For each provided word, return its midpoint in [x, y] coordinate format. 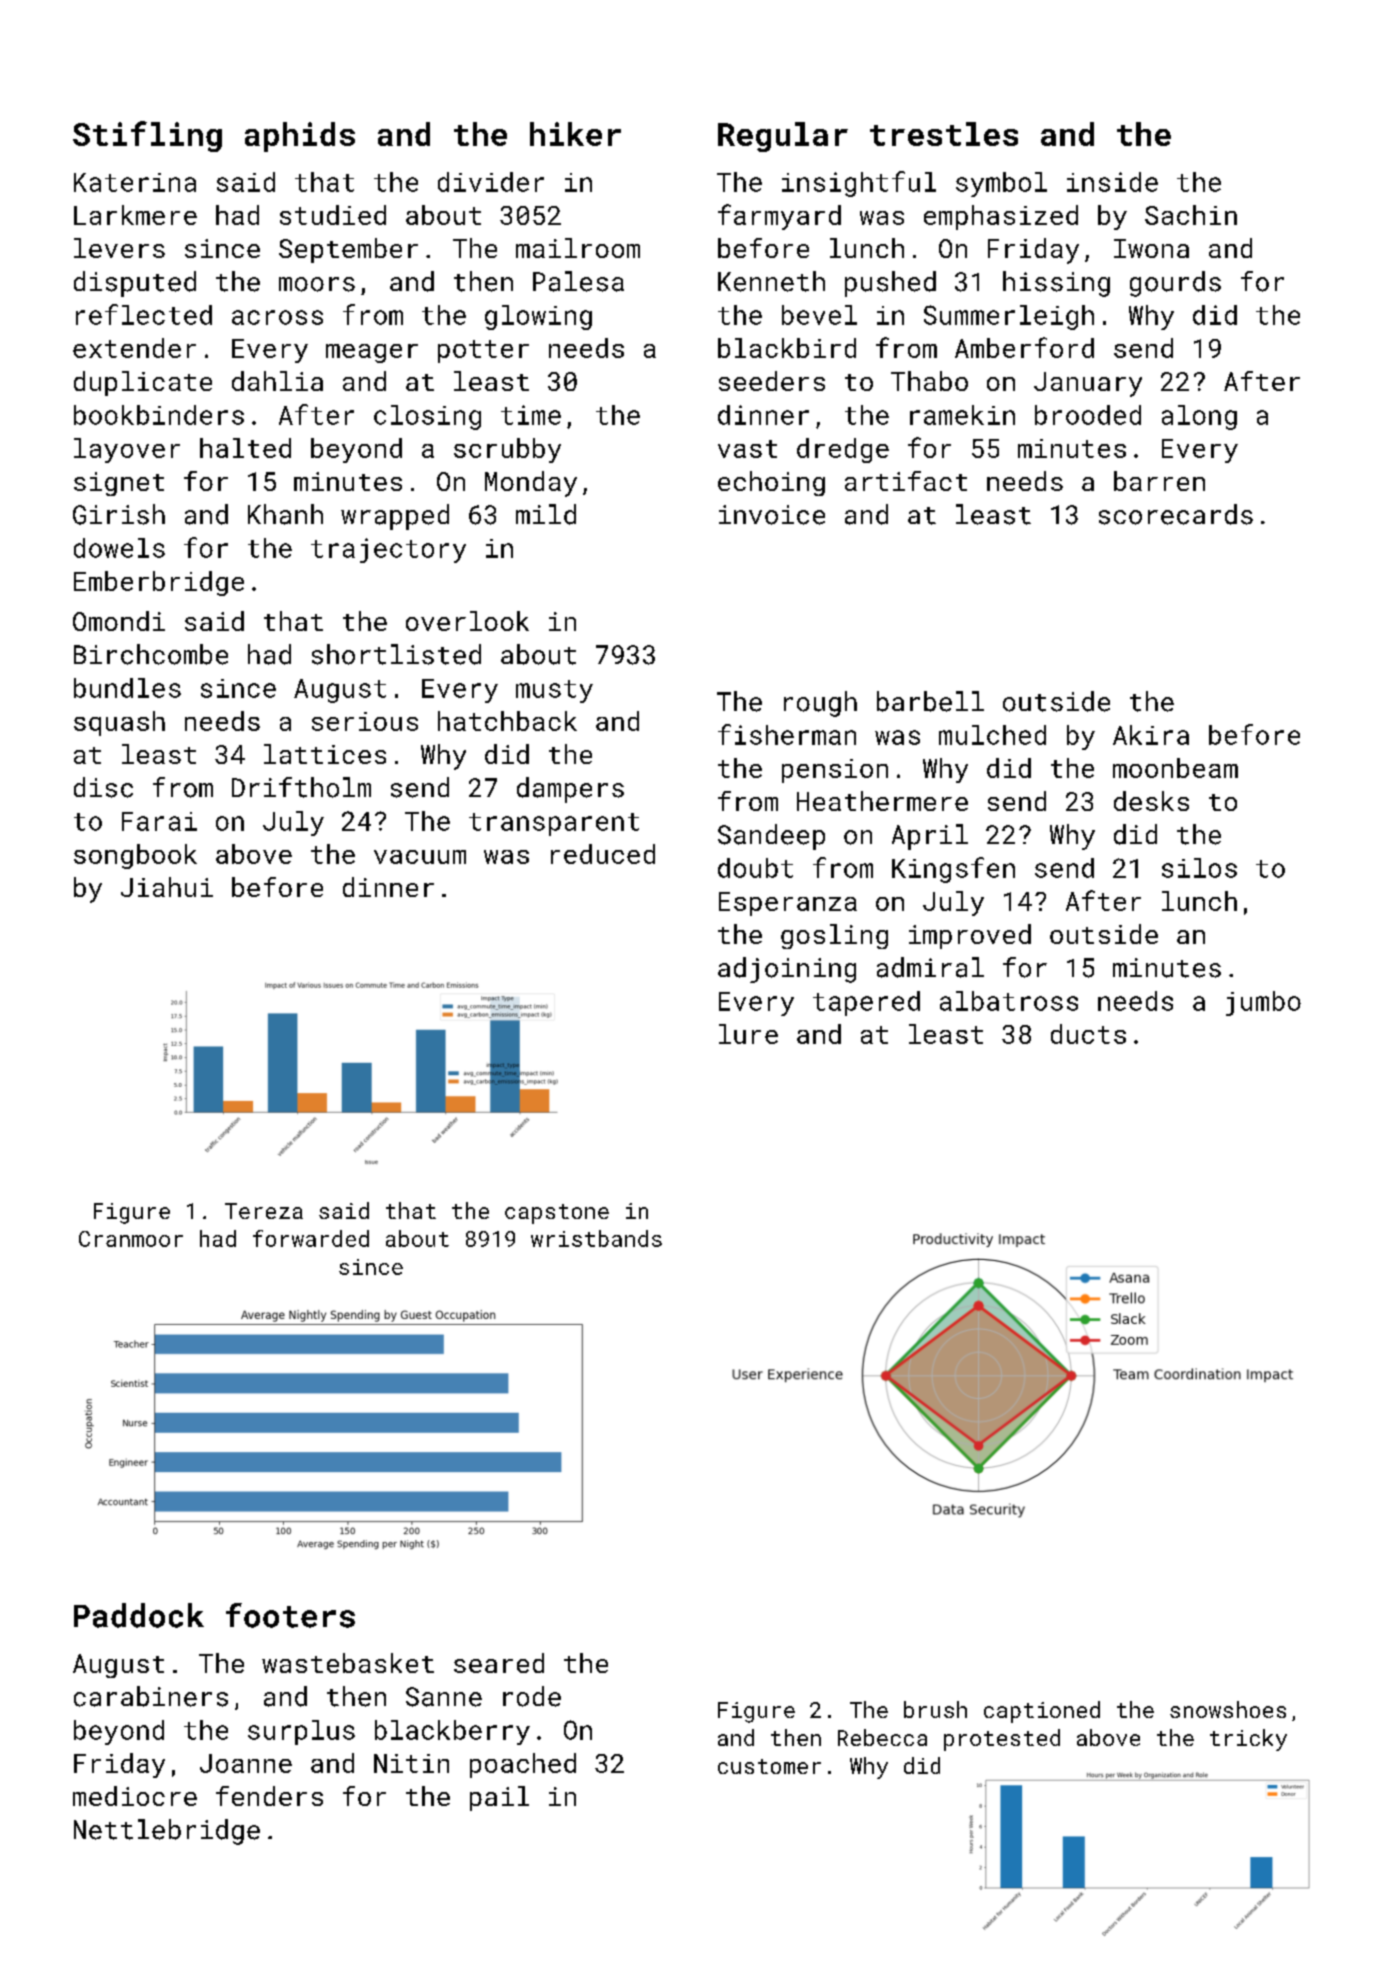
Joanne [246, 1763]
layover [127, 450]
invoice [772, 515]
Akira [1151, 735]
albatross [1009, 1001]
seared [499, 1663]
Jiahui [167, 887]
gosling [834, 936]
